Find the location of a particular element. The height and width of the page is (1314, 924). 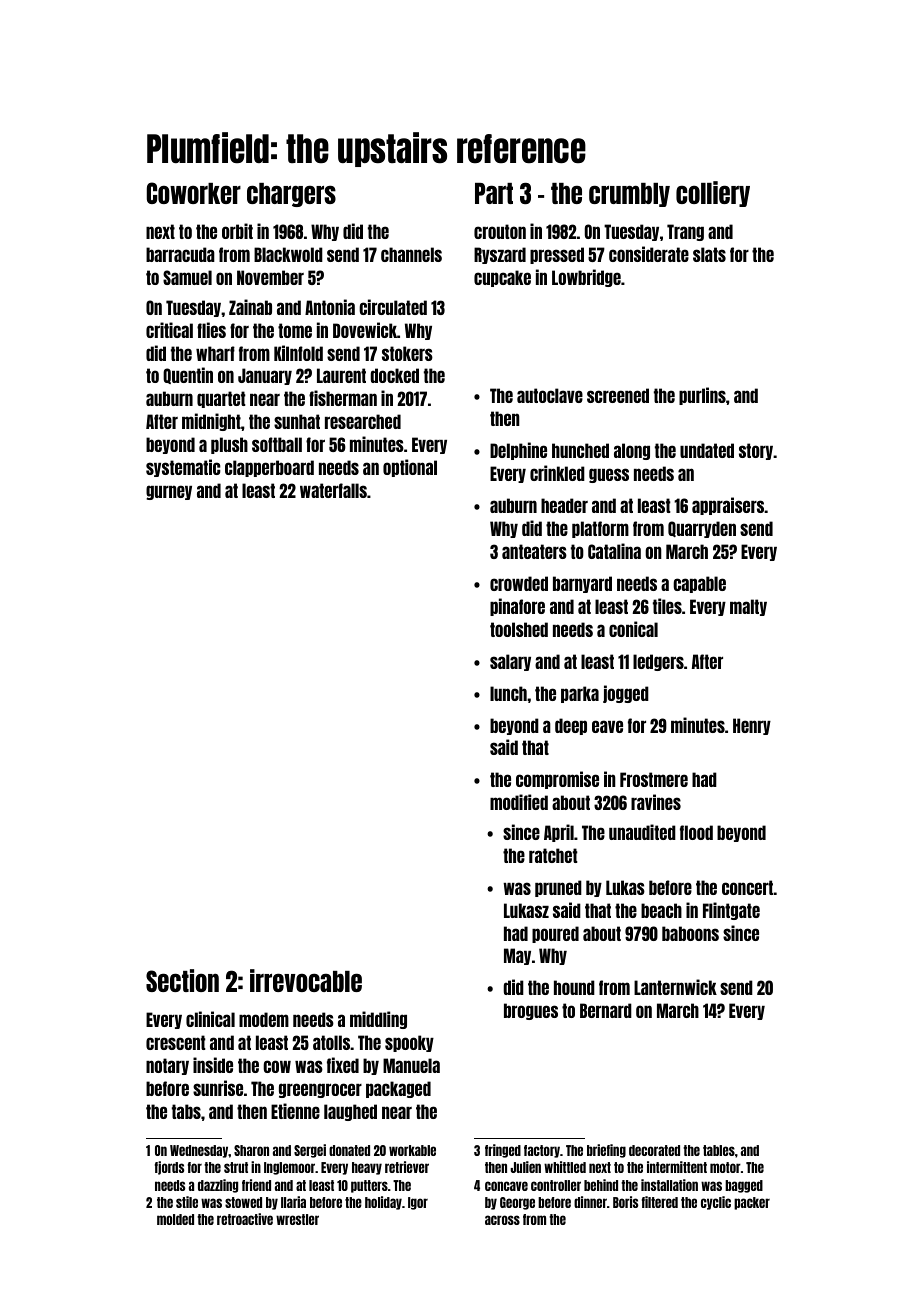

briefing is located at coordinates (606, 1151).
